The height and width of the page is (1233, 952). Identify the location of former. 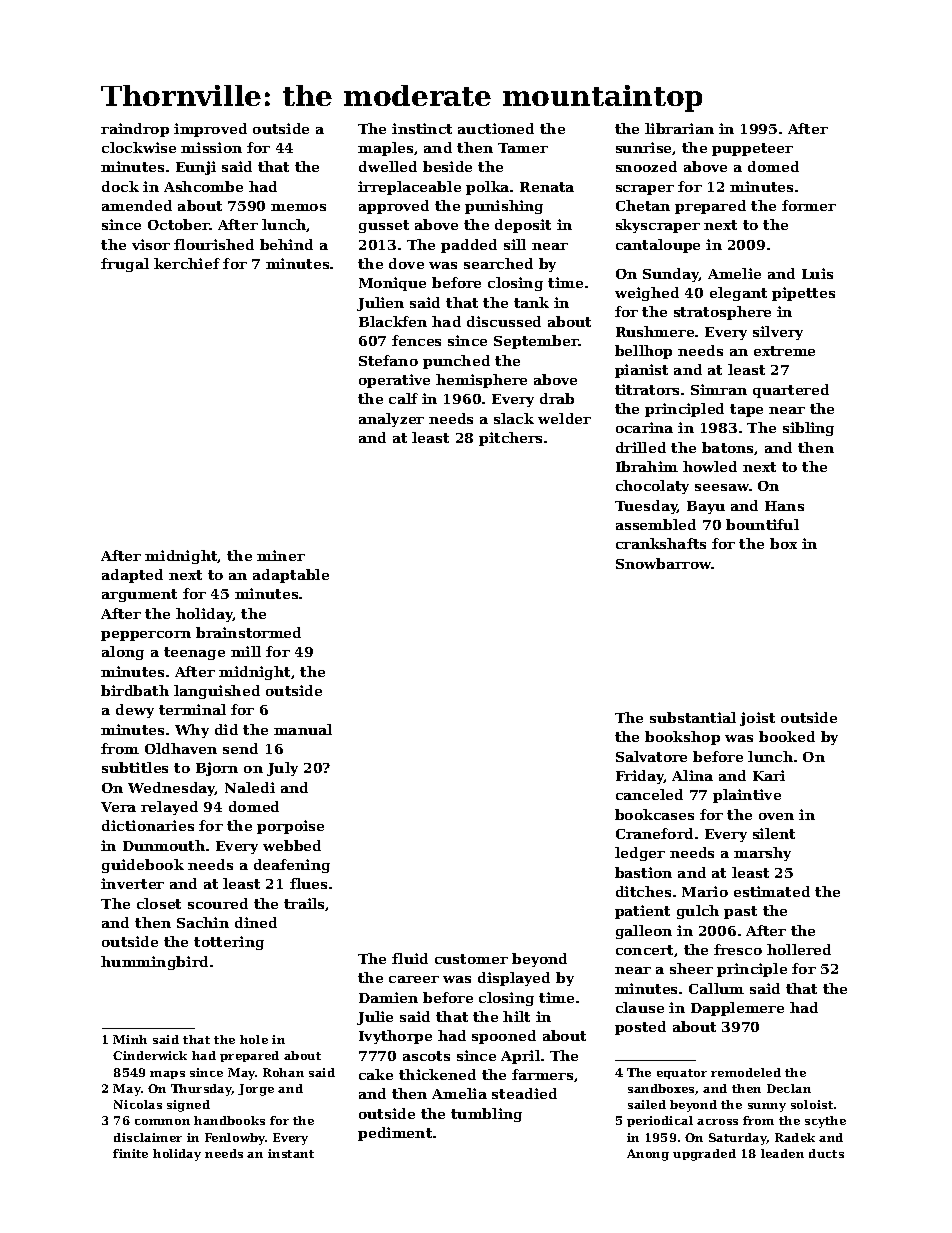
(809, 205).
